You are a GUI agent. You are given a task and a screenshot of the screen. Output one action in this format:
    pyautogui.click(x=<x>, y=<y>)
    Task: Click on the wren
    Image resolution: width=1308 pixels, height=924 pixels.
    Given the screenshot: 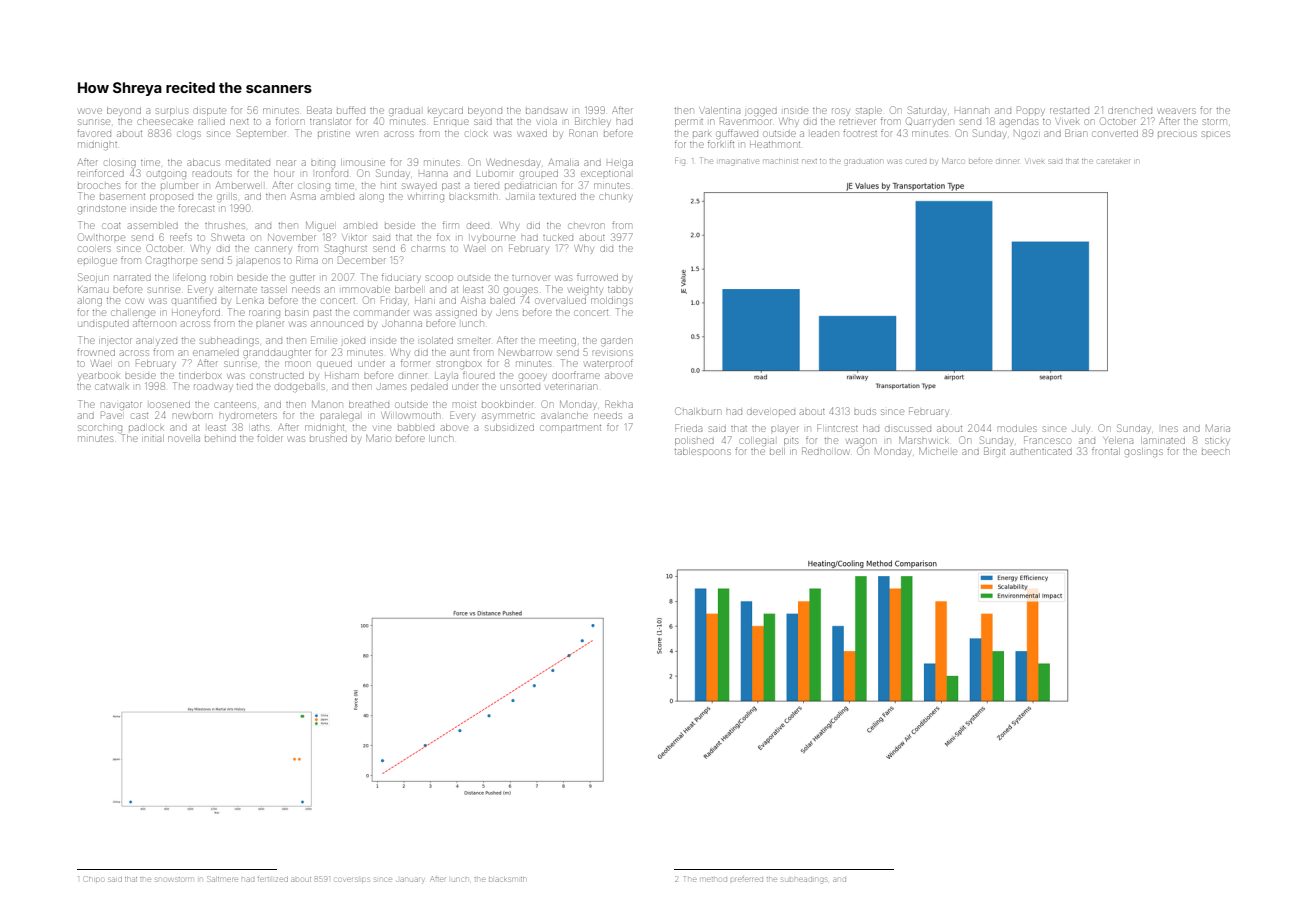 What is the action you would take?
    pyautogui.click(x=367, y=134)
